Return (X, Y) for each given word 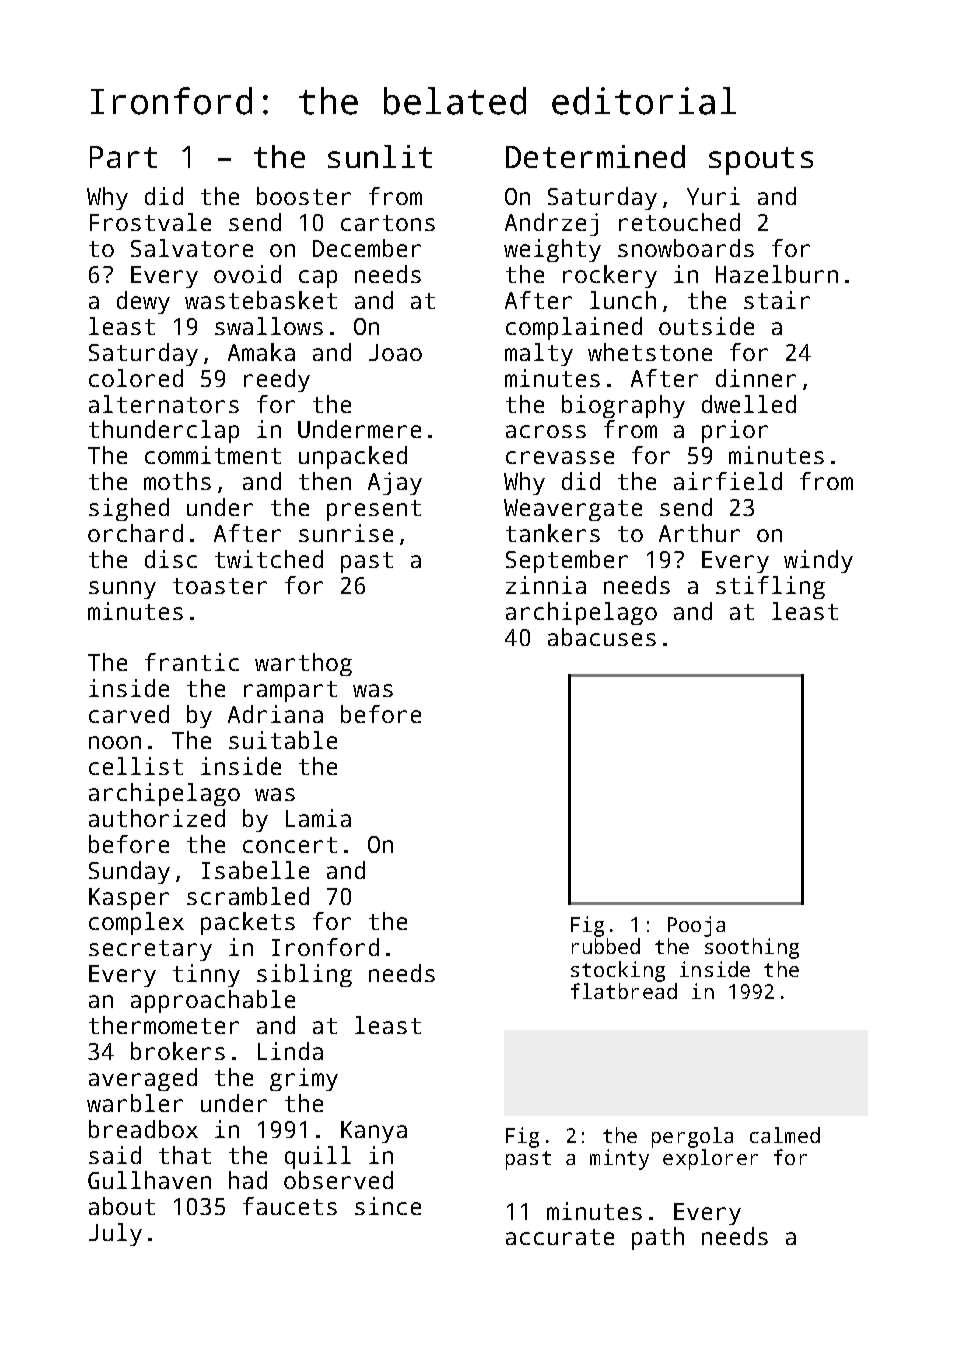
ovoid (247, 274)
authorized (157, 818)
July (115, 1234)
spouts (761, 161)
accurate (560, 1237)
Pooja (696, 926)
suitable (283, 740)
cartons (388, 223)
